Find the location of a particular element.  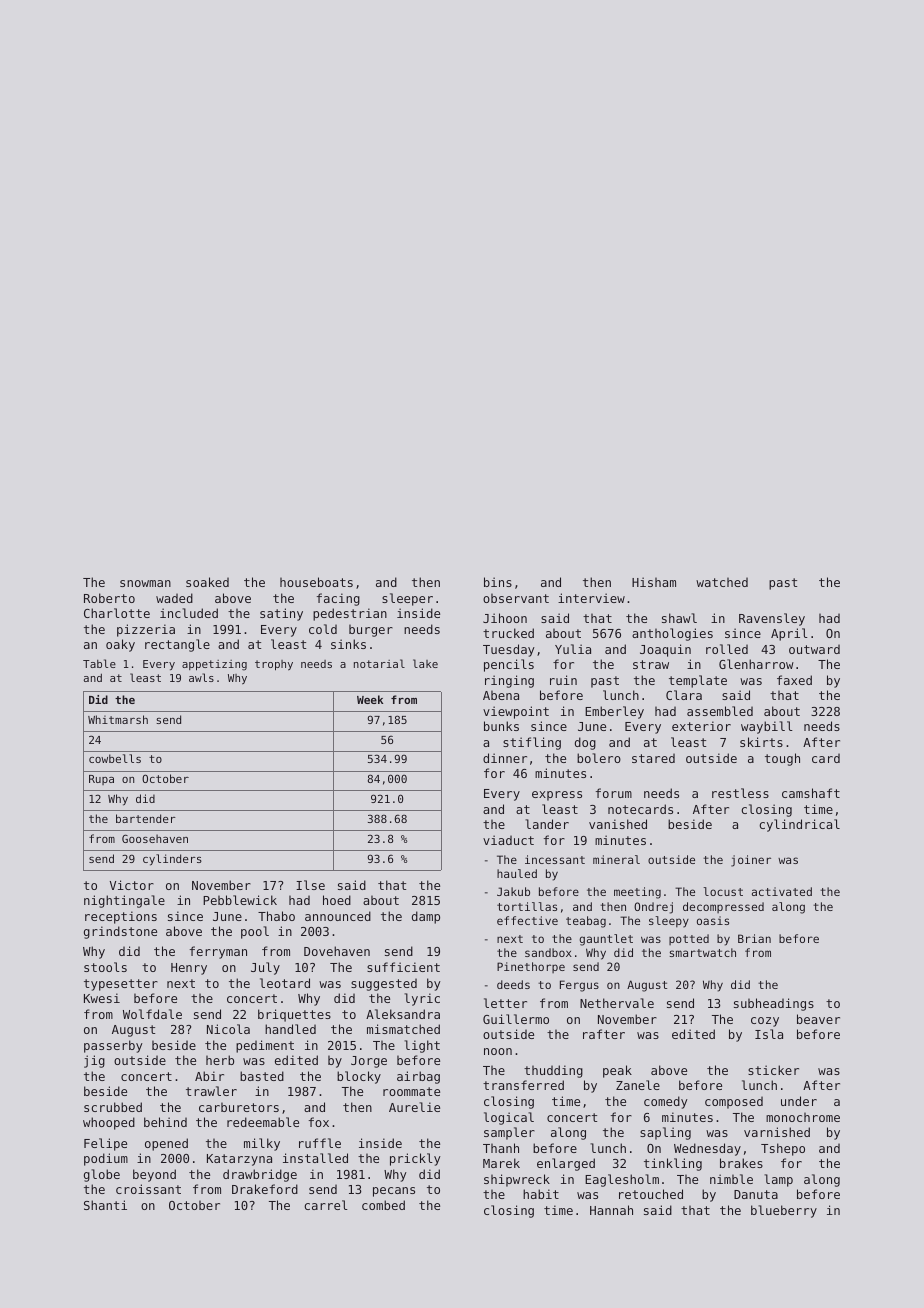

cylinders is located at coordinates (172, 860).
